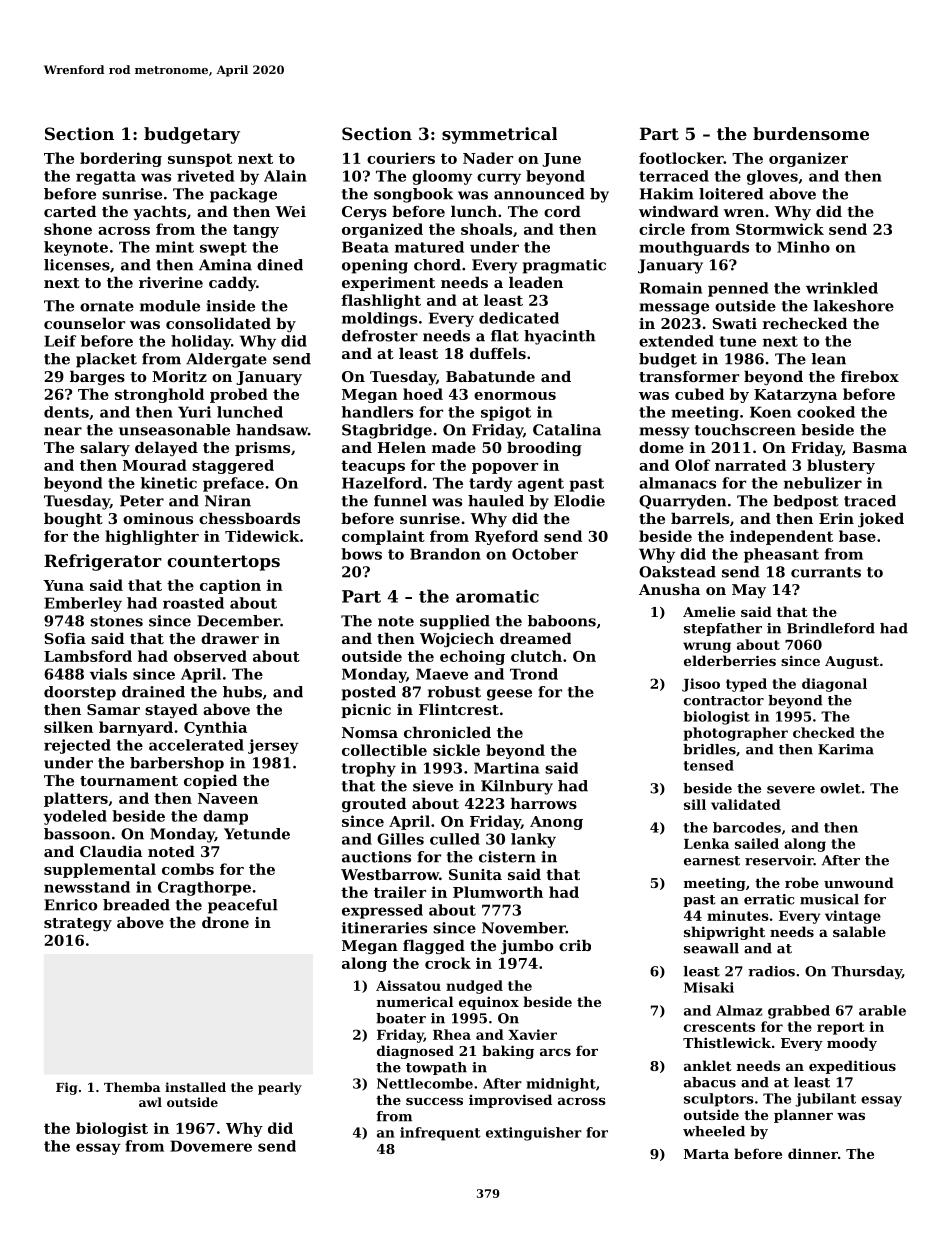  What do you see at coordinates (257, 834) in the screenshot?
I see `Yetunde` at bounding box center [257, 834].
